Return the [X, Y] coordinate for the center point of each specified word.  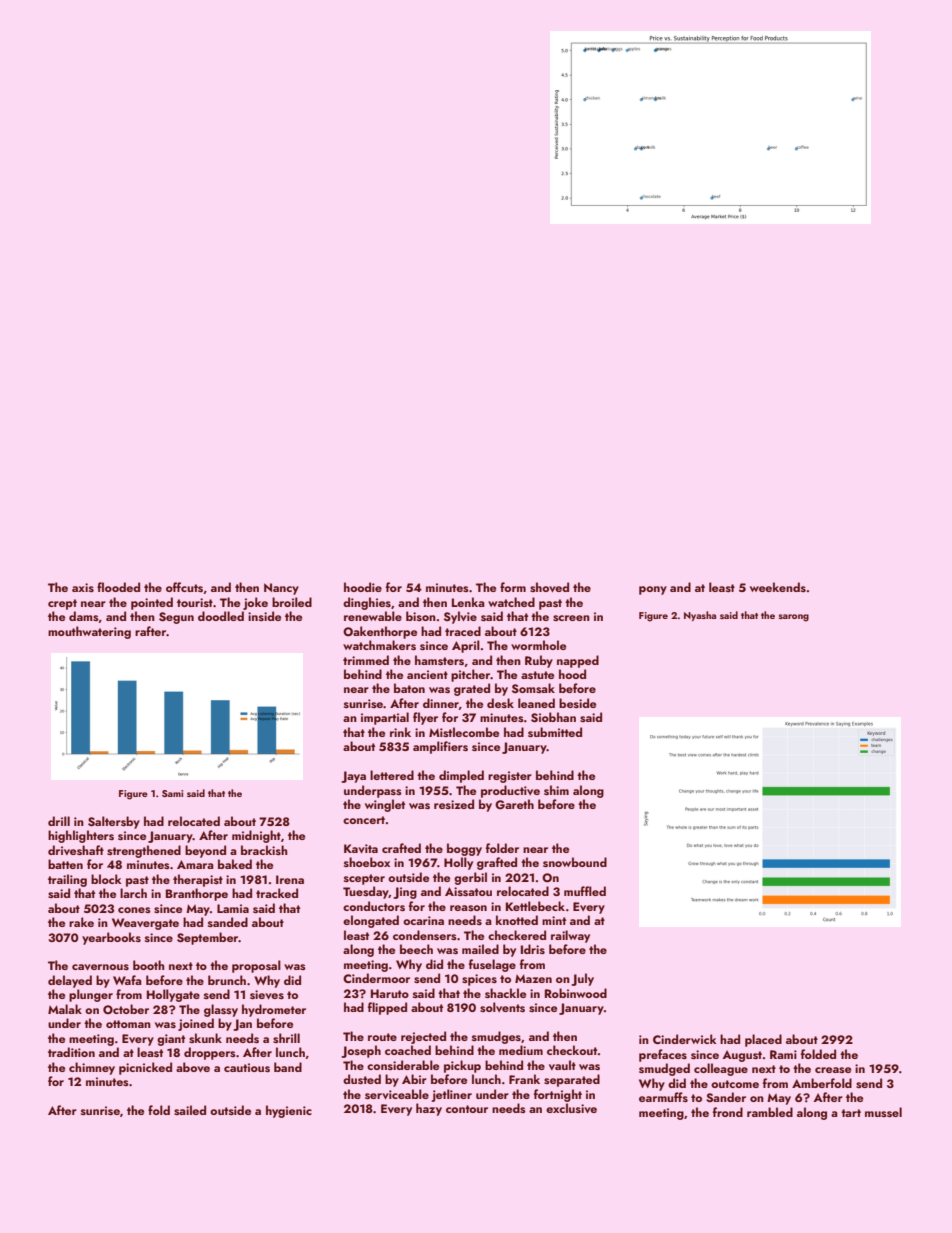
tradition [71, 1052]
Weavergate [145, 924]
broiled [292, 602]
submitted [555, 732]
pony [653, 590]
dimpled [461, 776]
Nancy [281, 589]
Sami [172, 793]
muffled [585, 891]
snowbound [575, 862]
